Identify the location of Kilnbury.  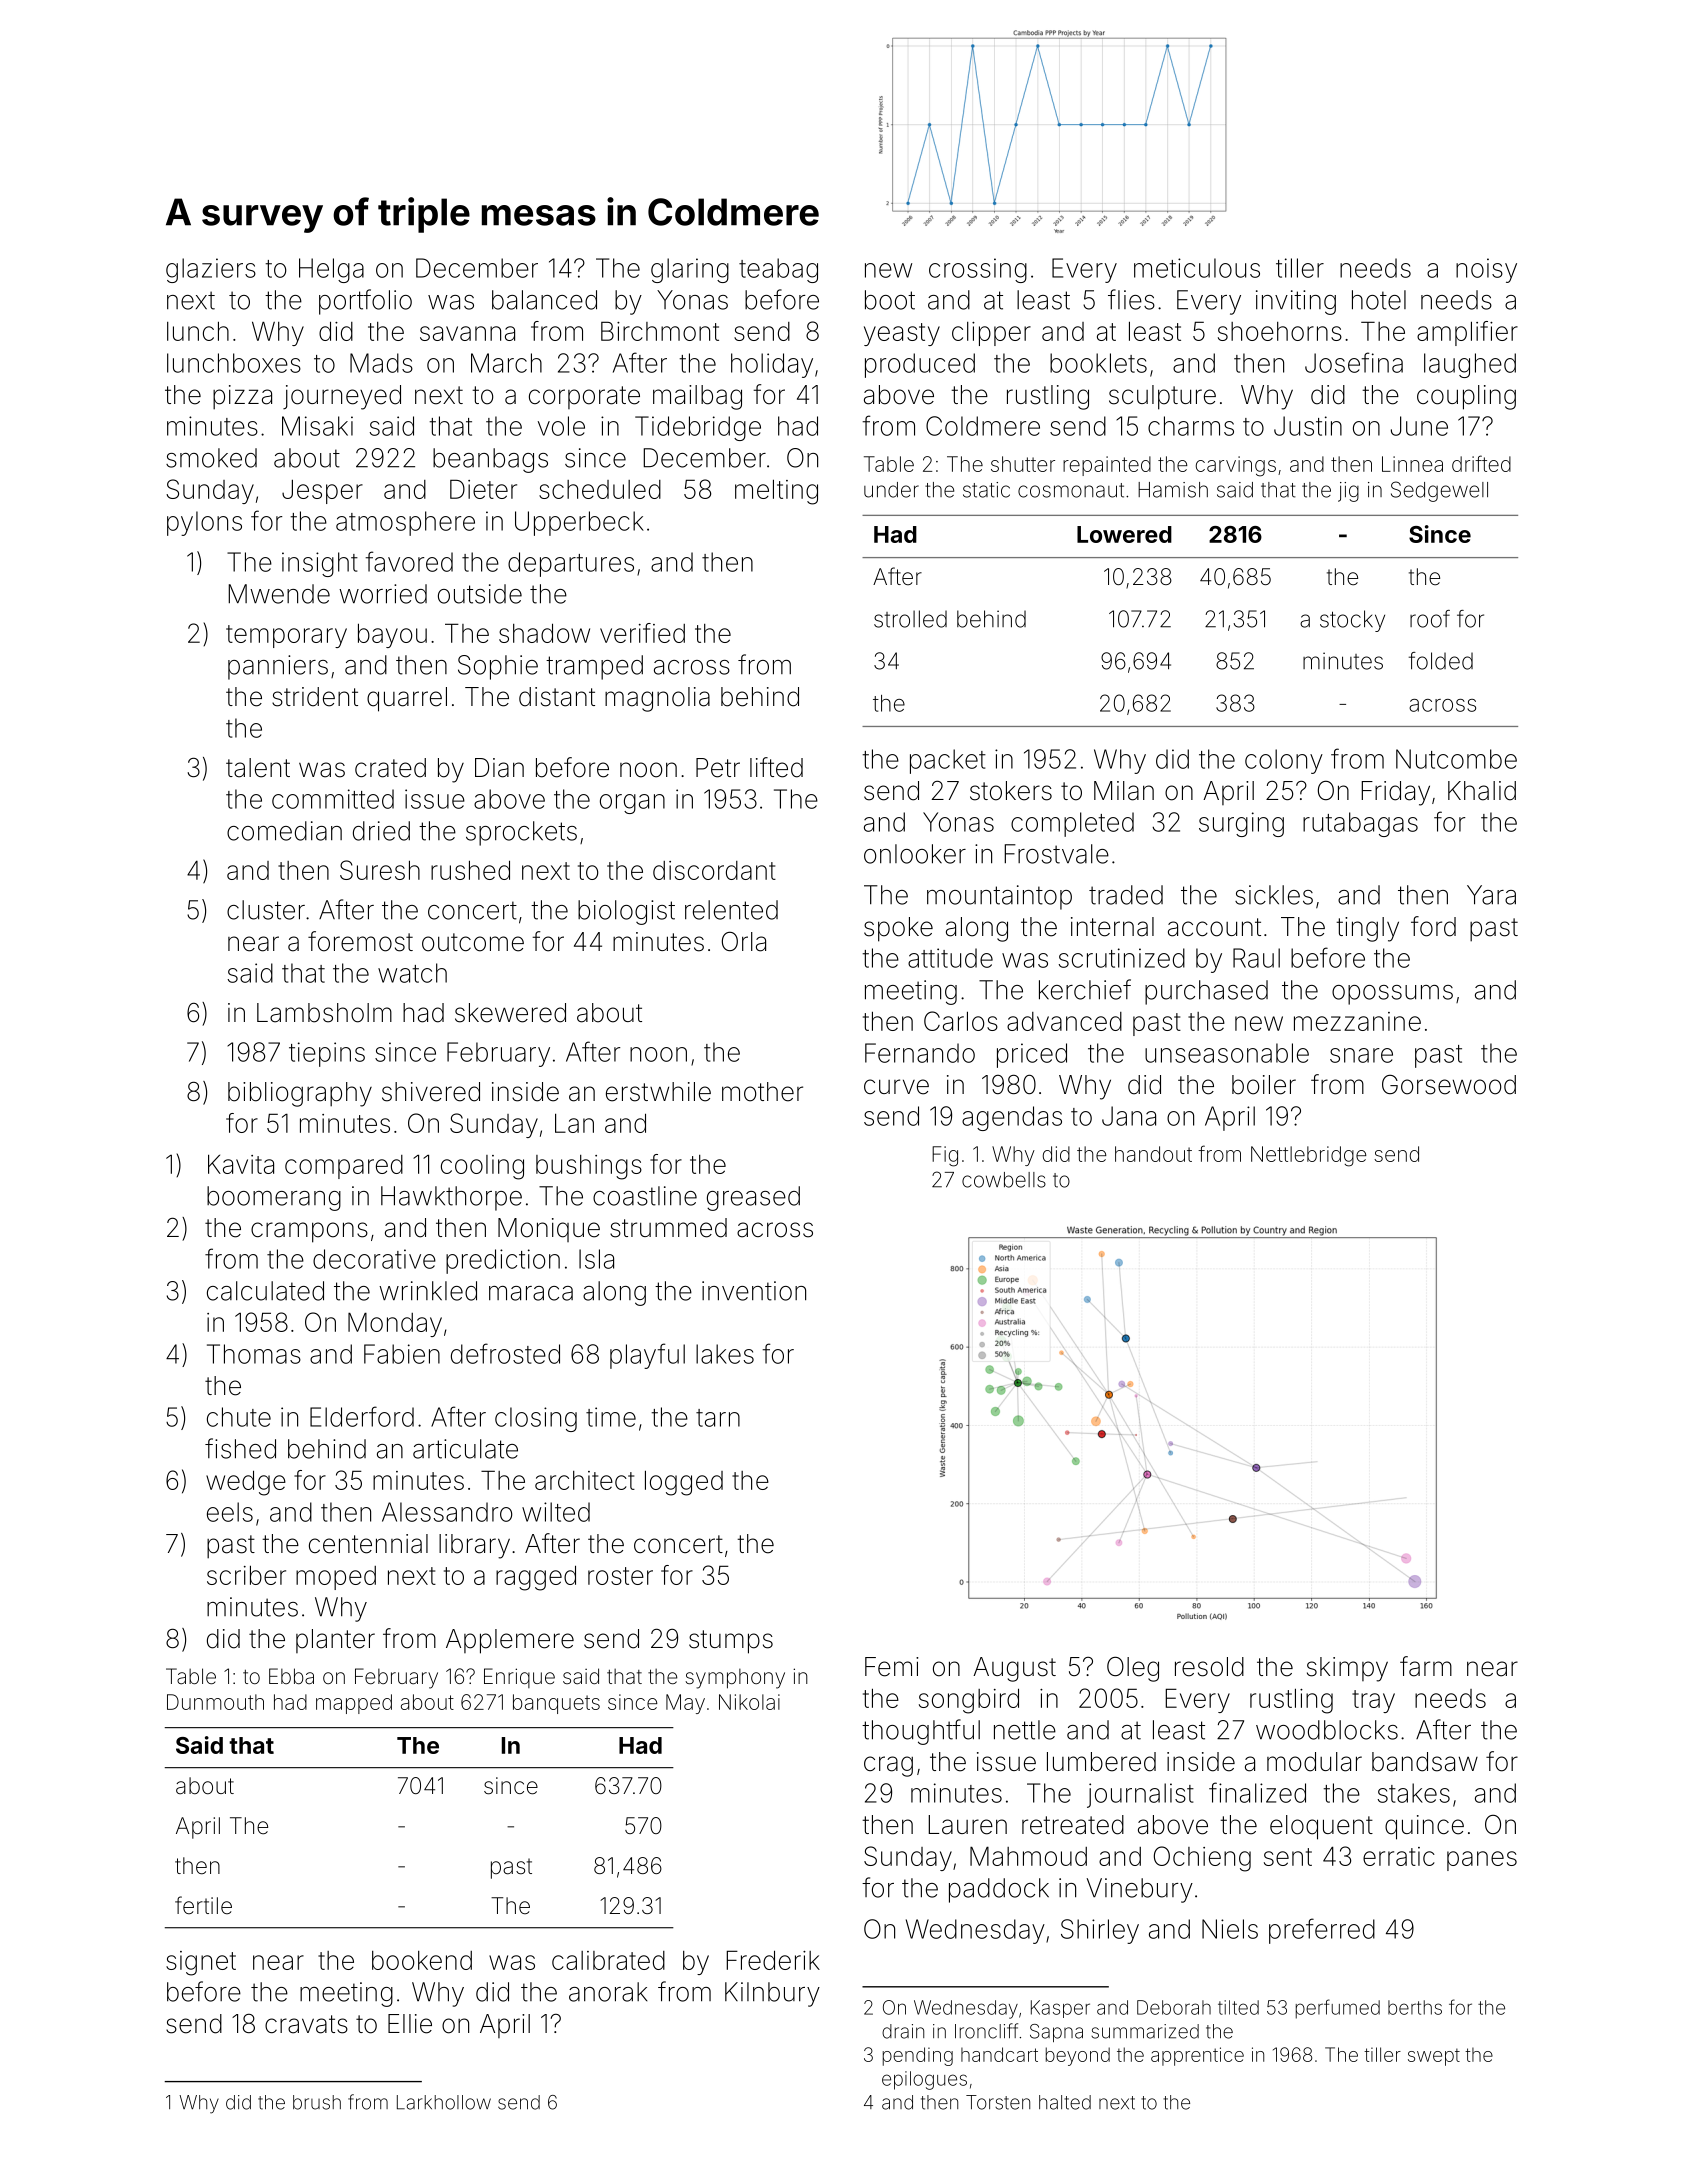
(772, 1994).
